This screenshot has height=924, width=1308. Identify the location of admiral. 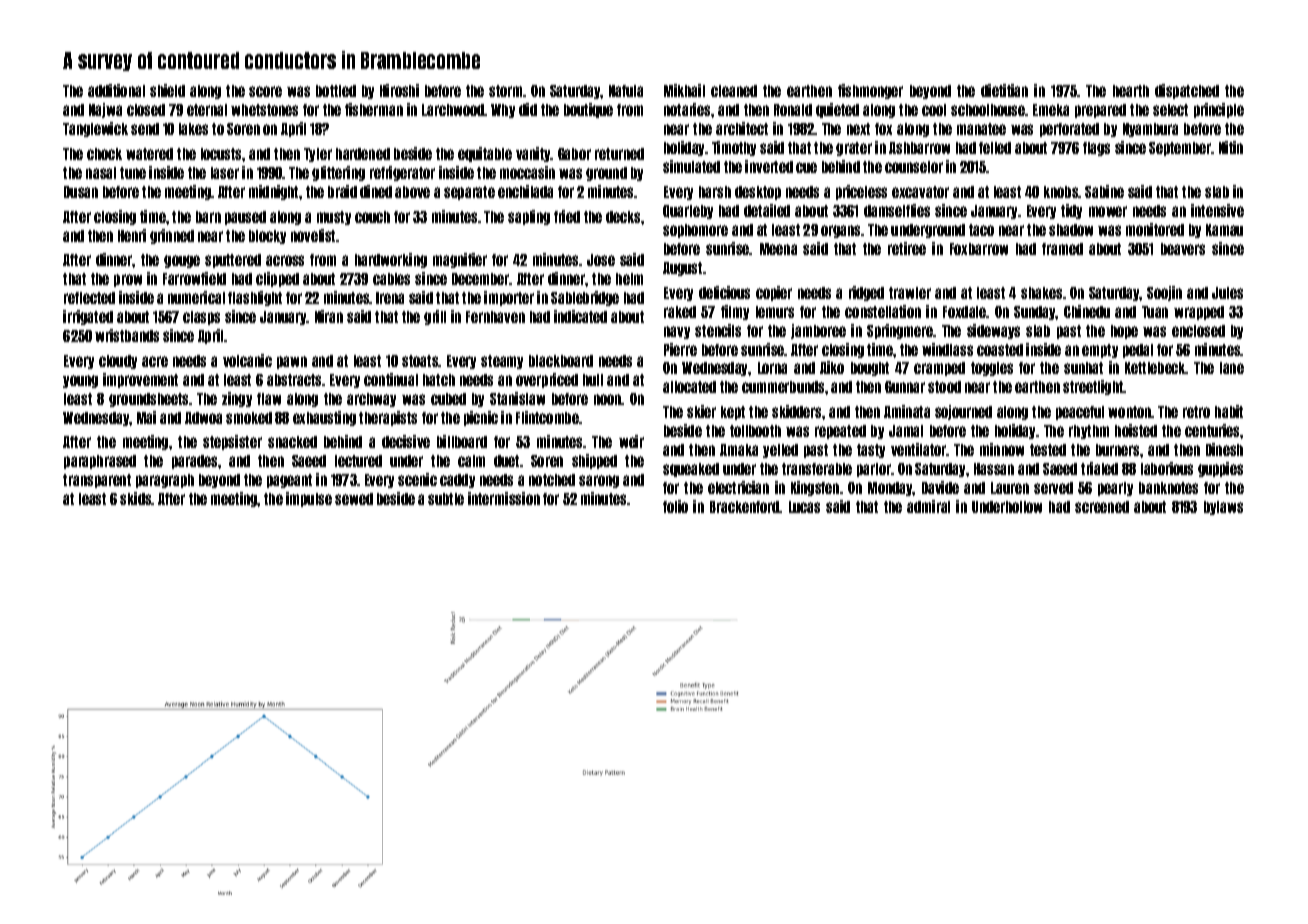
(928, 506).
